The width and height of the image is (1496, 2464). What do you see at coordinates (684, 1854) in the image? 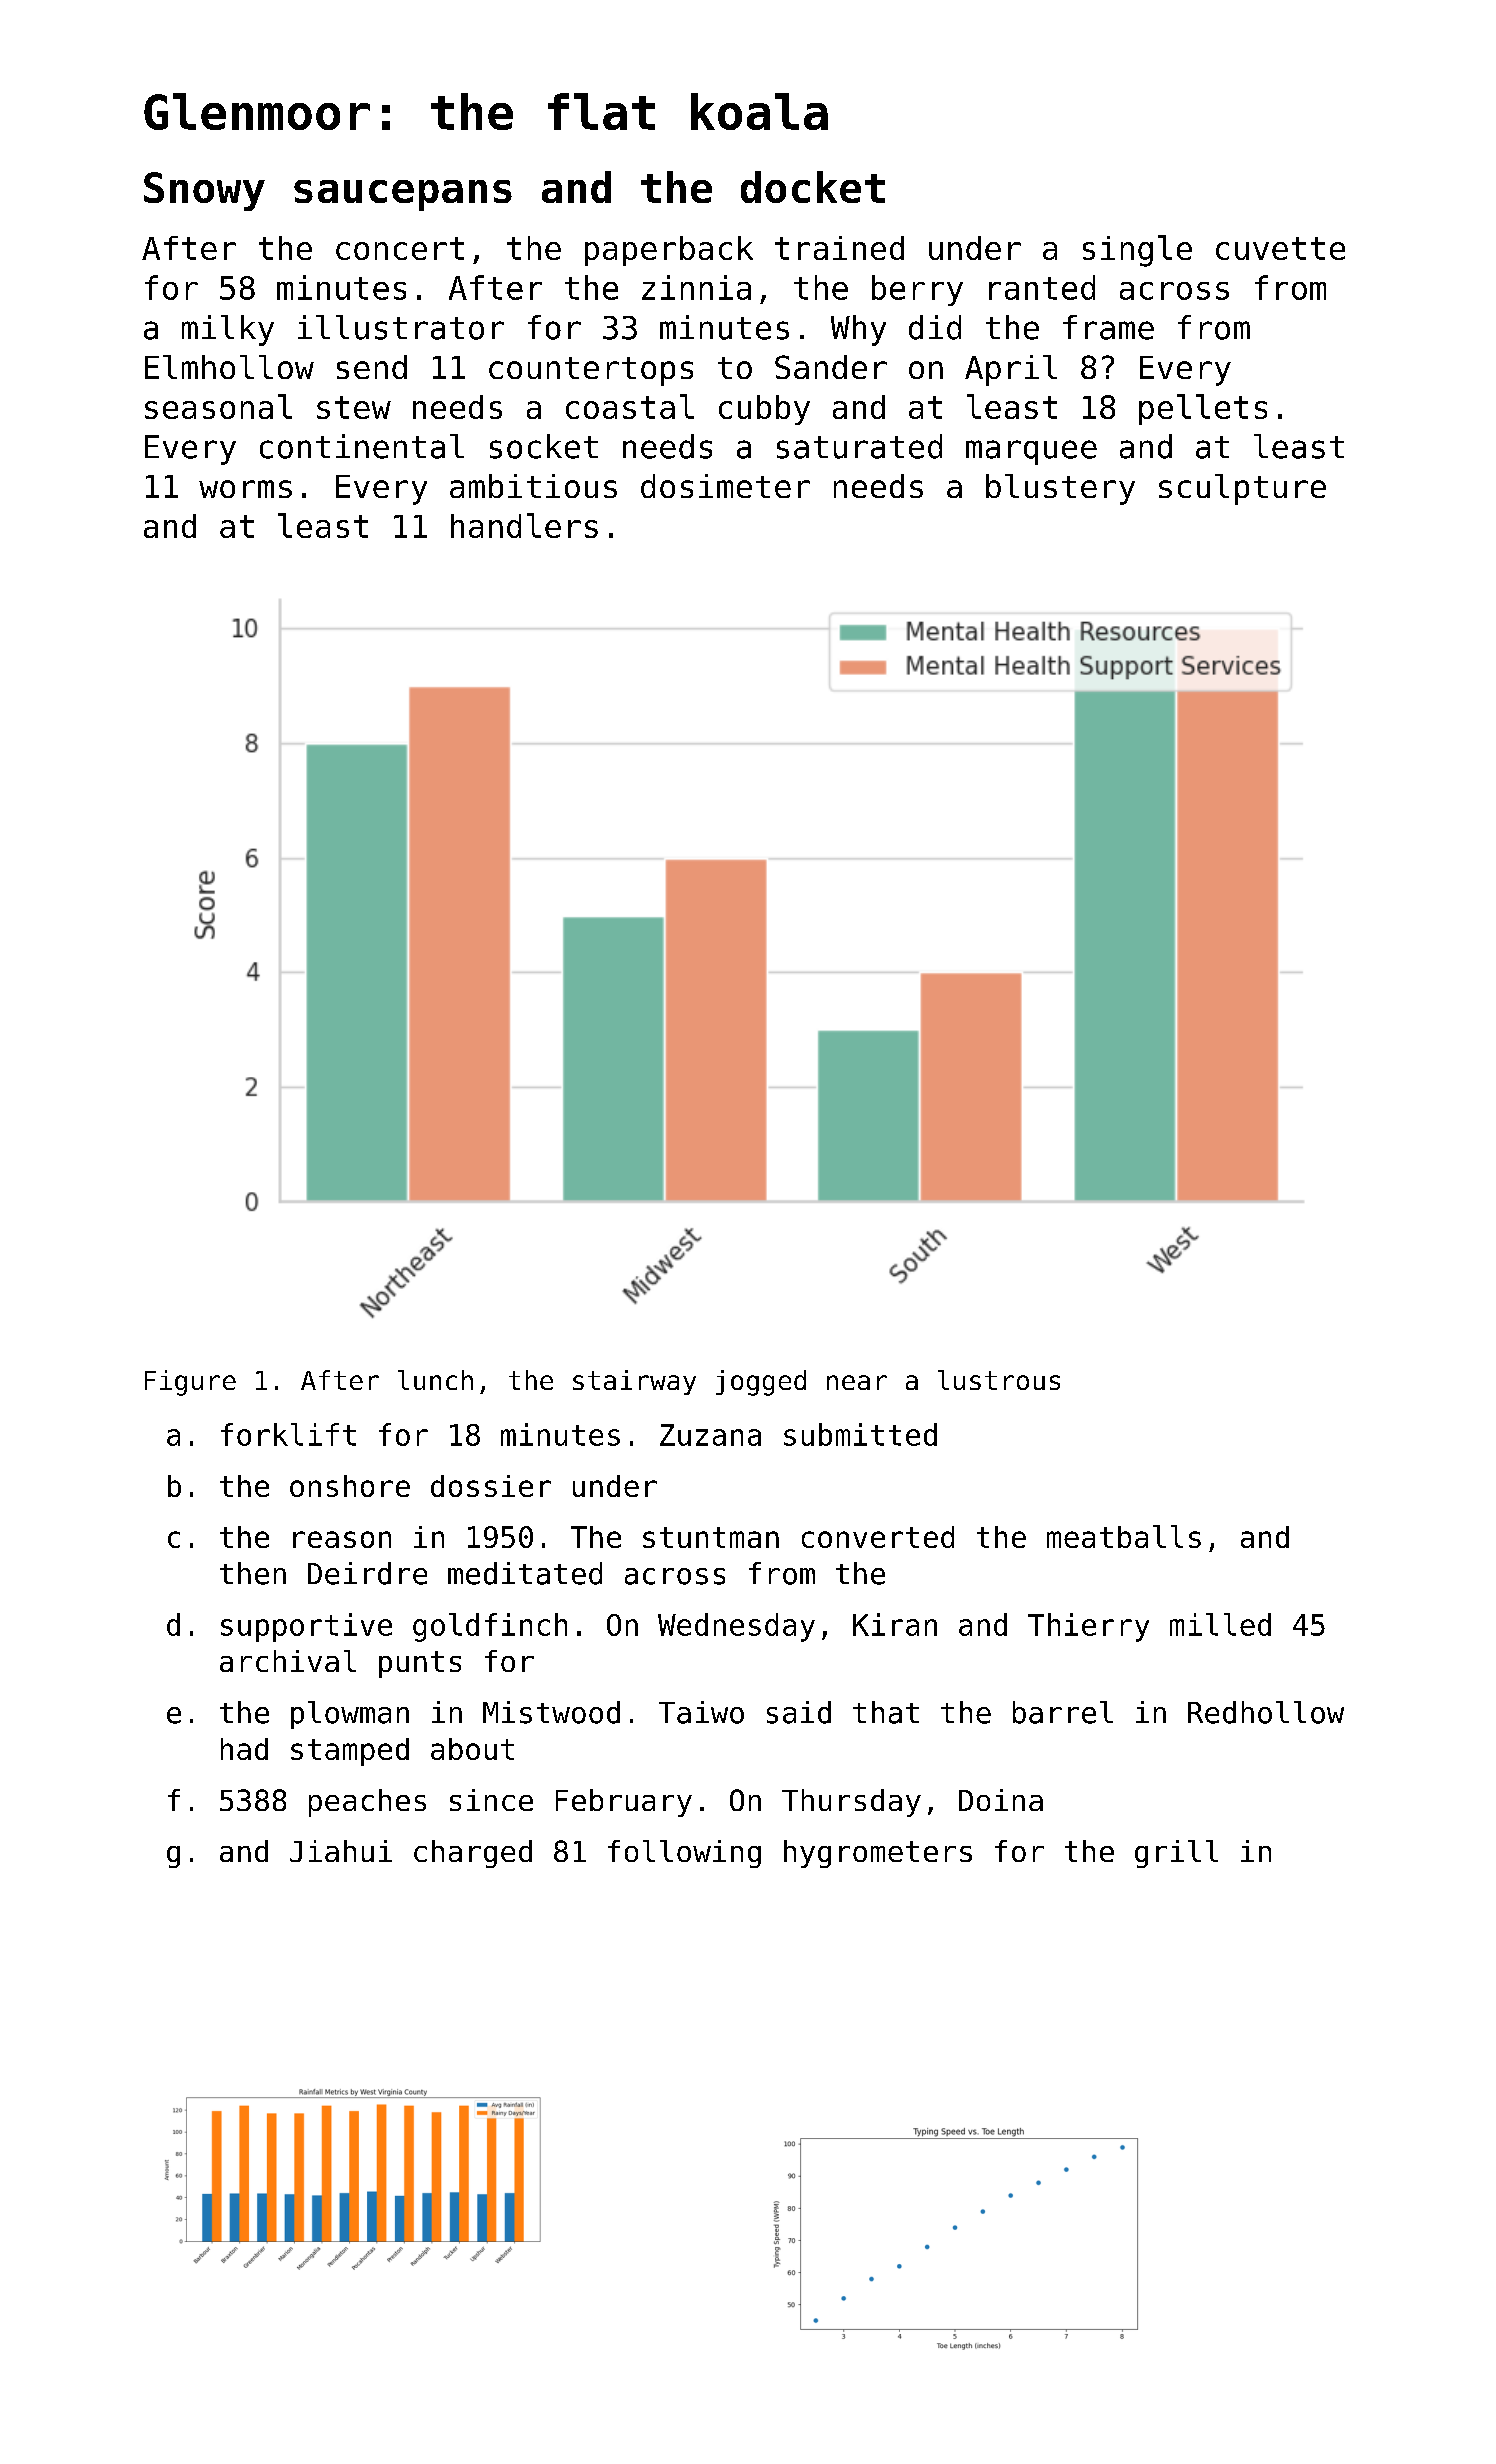
I see `following` at bounding box center [684, 1854].
